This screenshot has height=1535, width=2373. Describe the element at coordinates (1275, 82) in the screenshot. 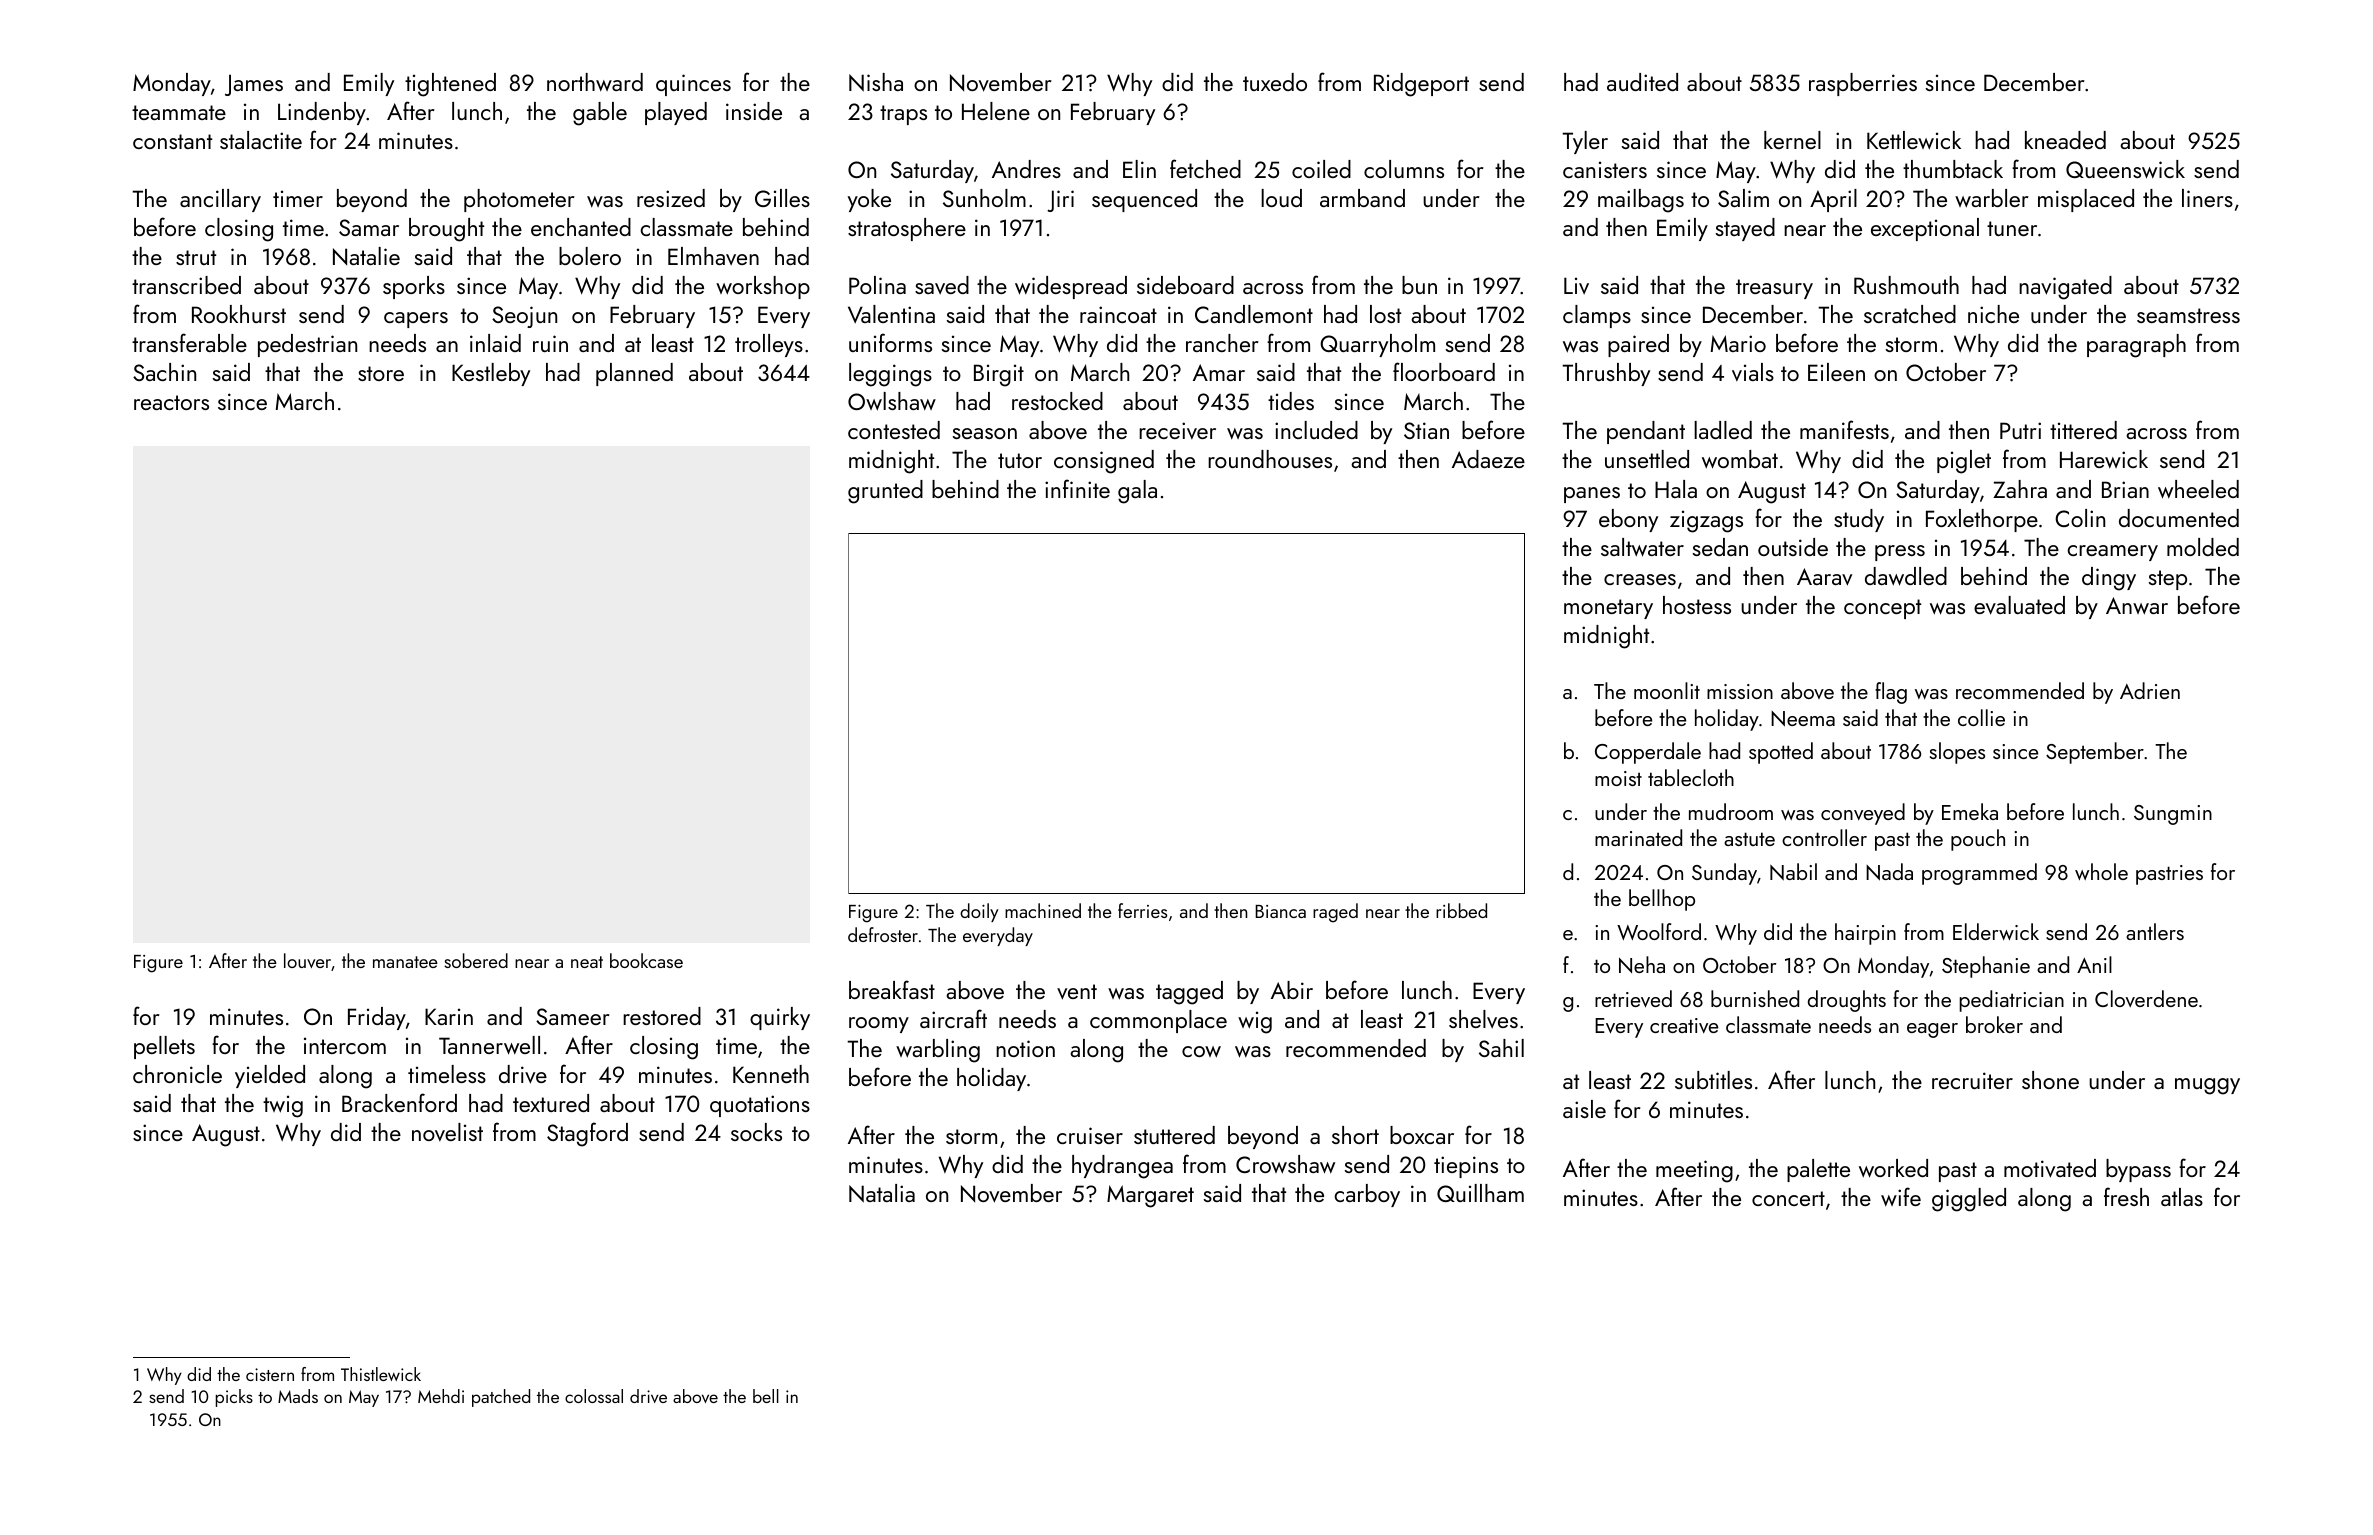

I see `tuxedo` at that location.
